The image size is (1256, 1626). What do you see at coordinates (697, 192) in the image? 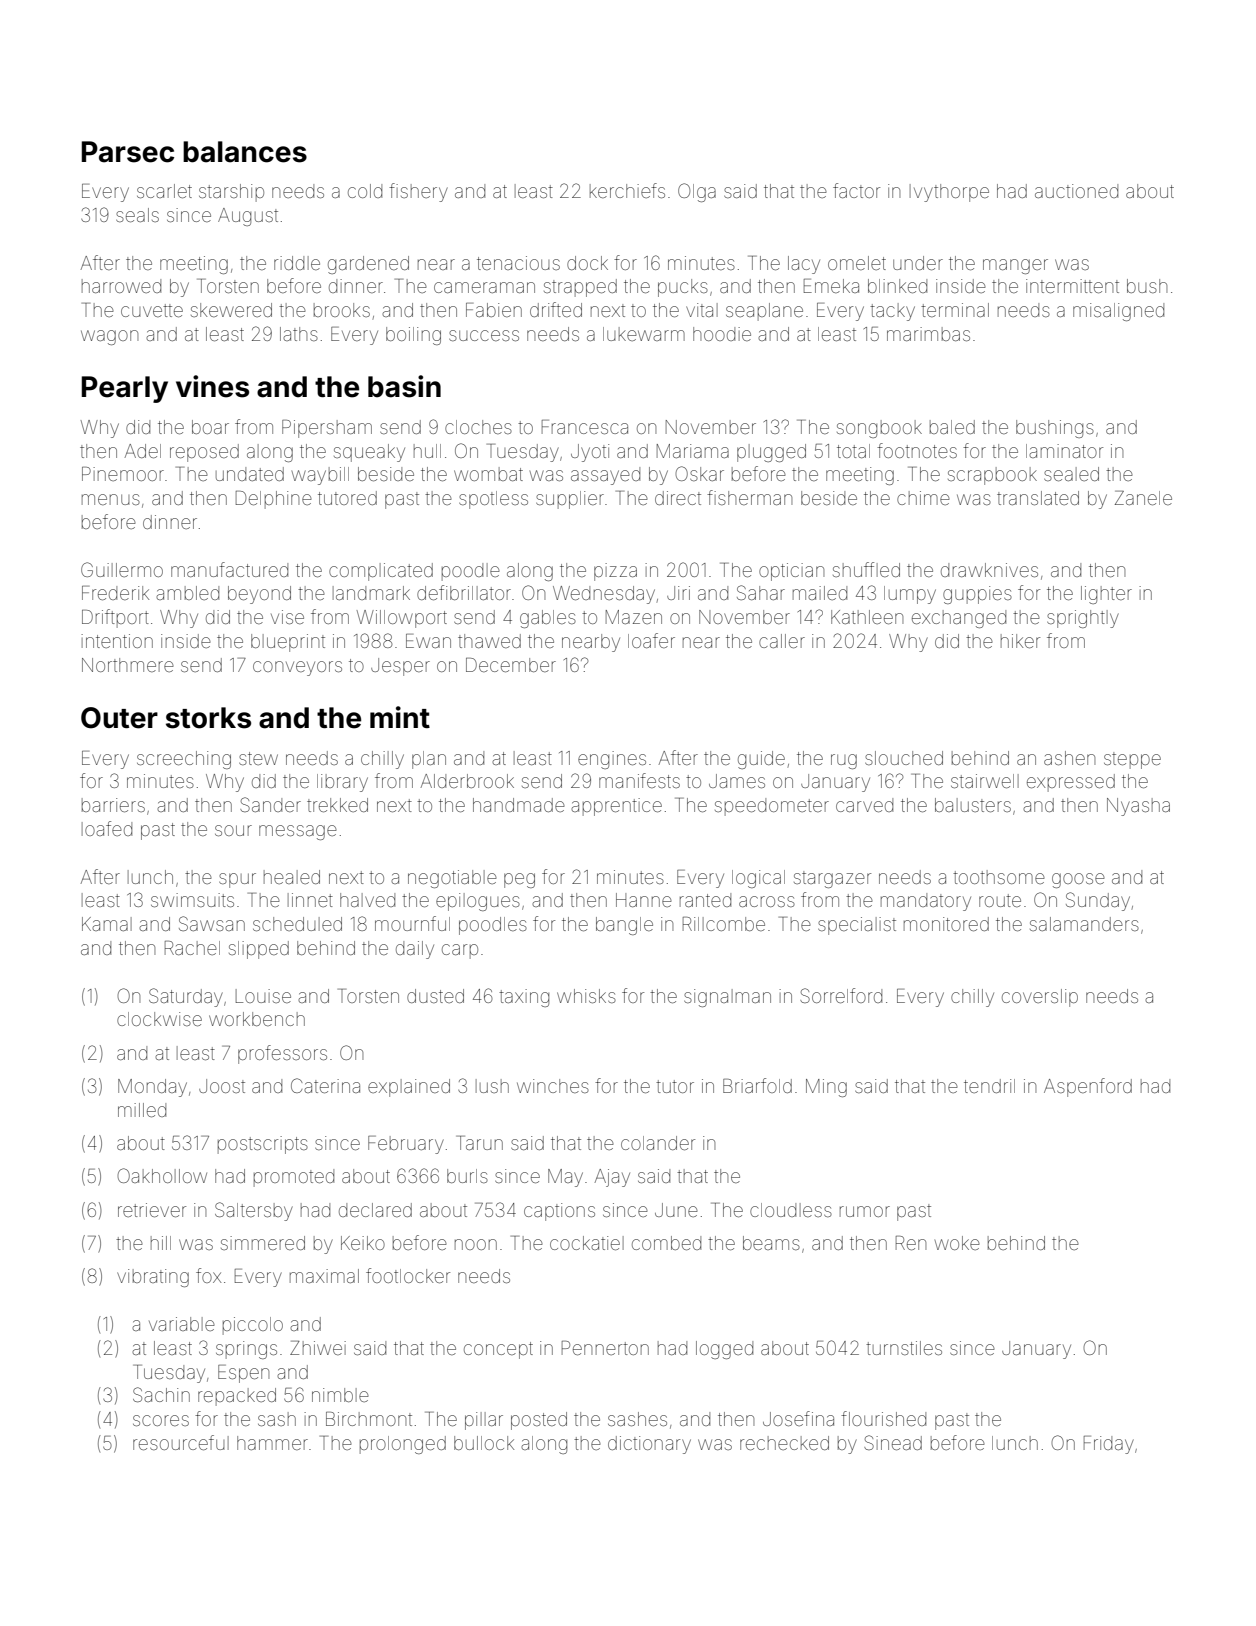
I see `Olga` at bounding box center [697, 192].
